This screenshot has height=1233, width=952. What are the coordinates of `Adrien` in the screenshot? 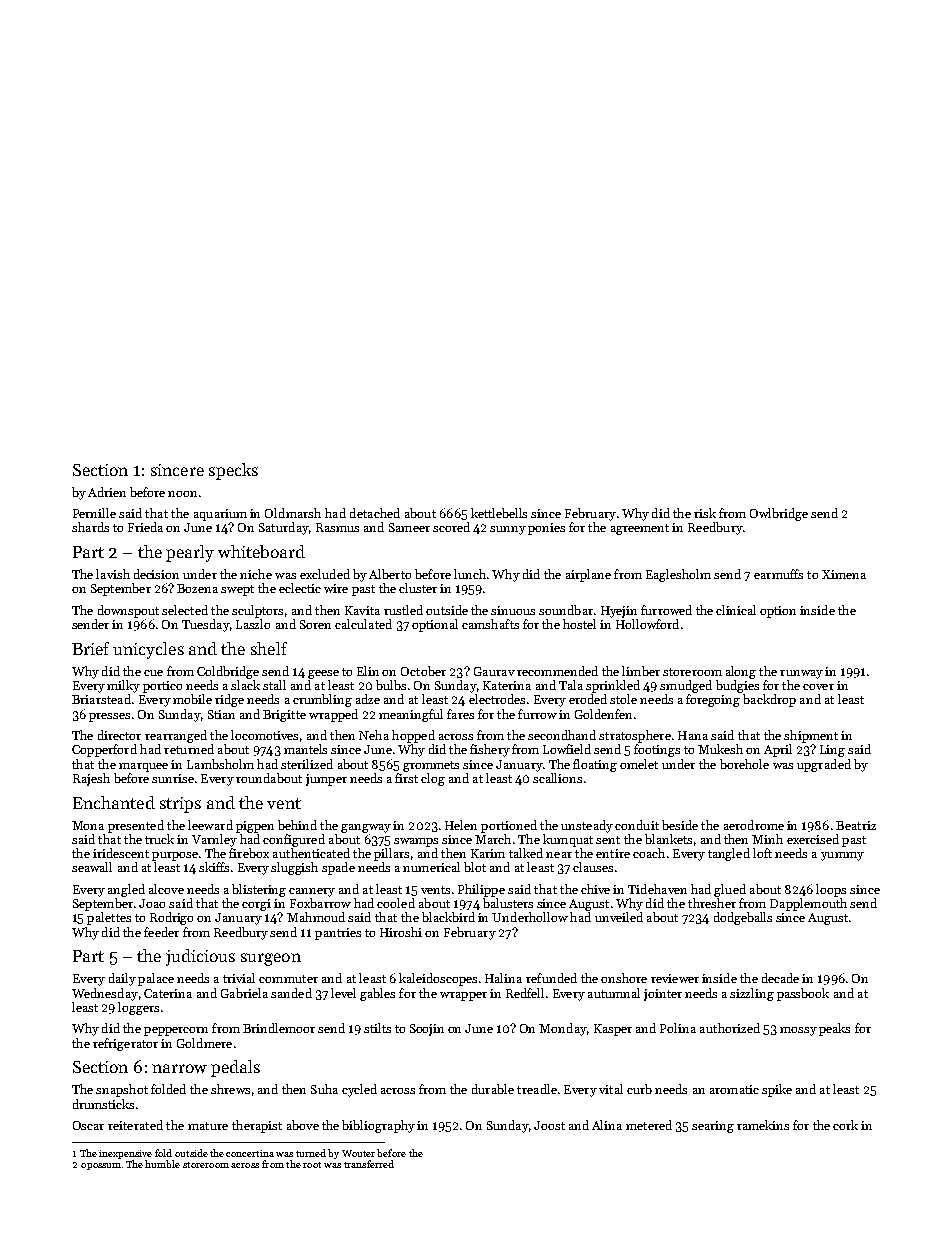 It's located at (107, 492).
